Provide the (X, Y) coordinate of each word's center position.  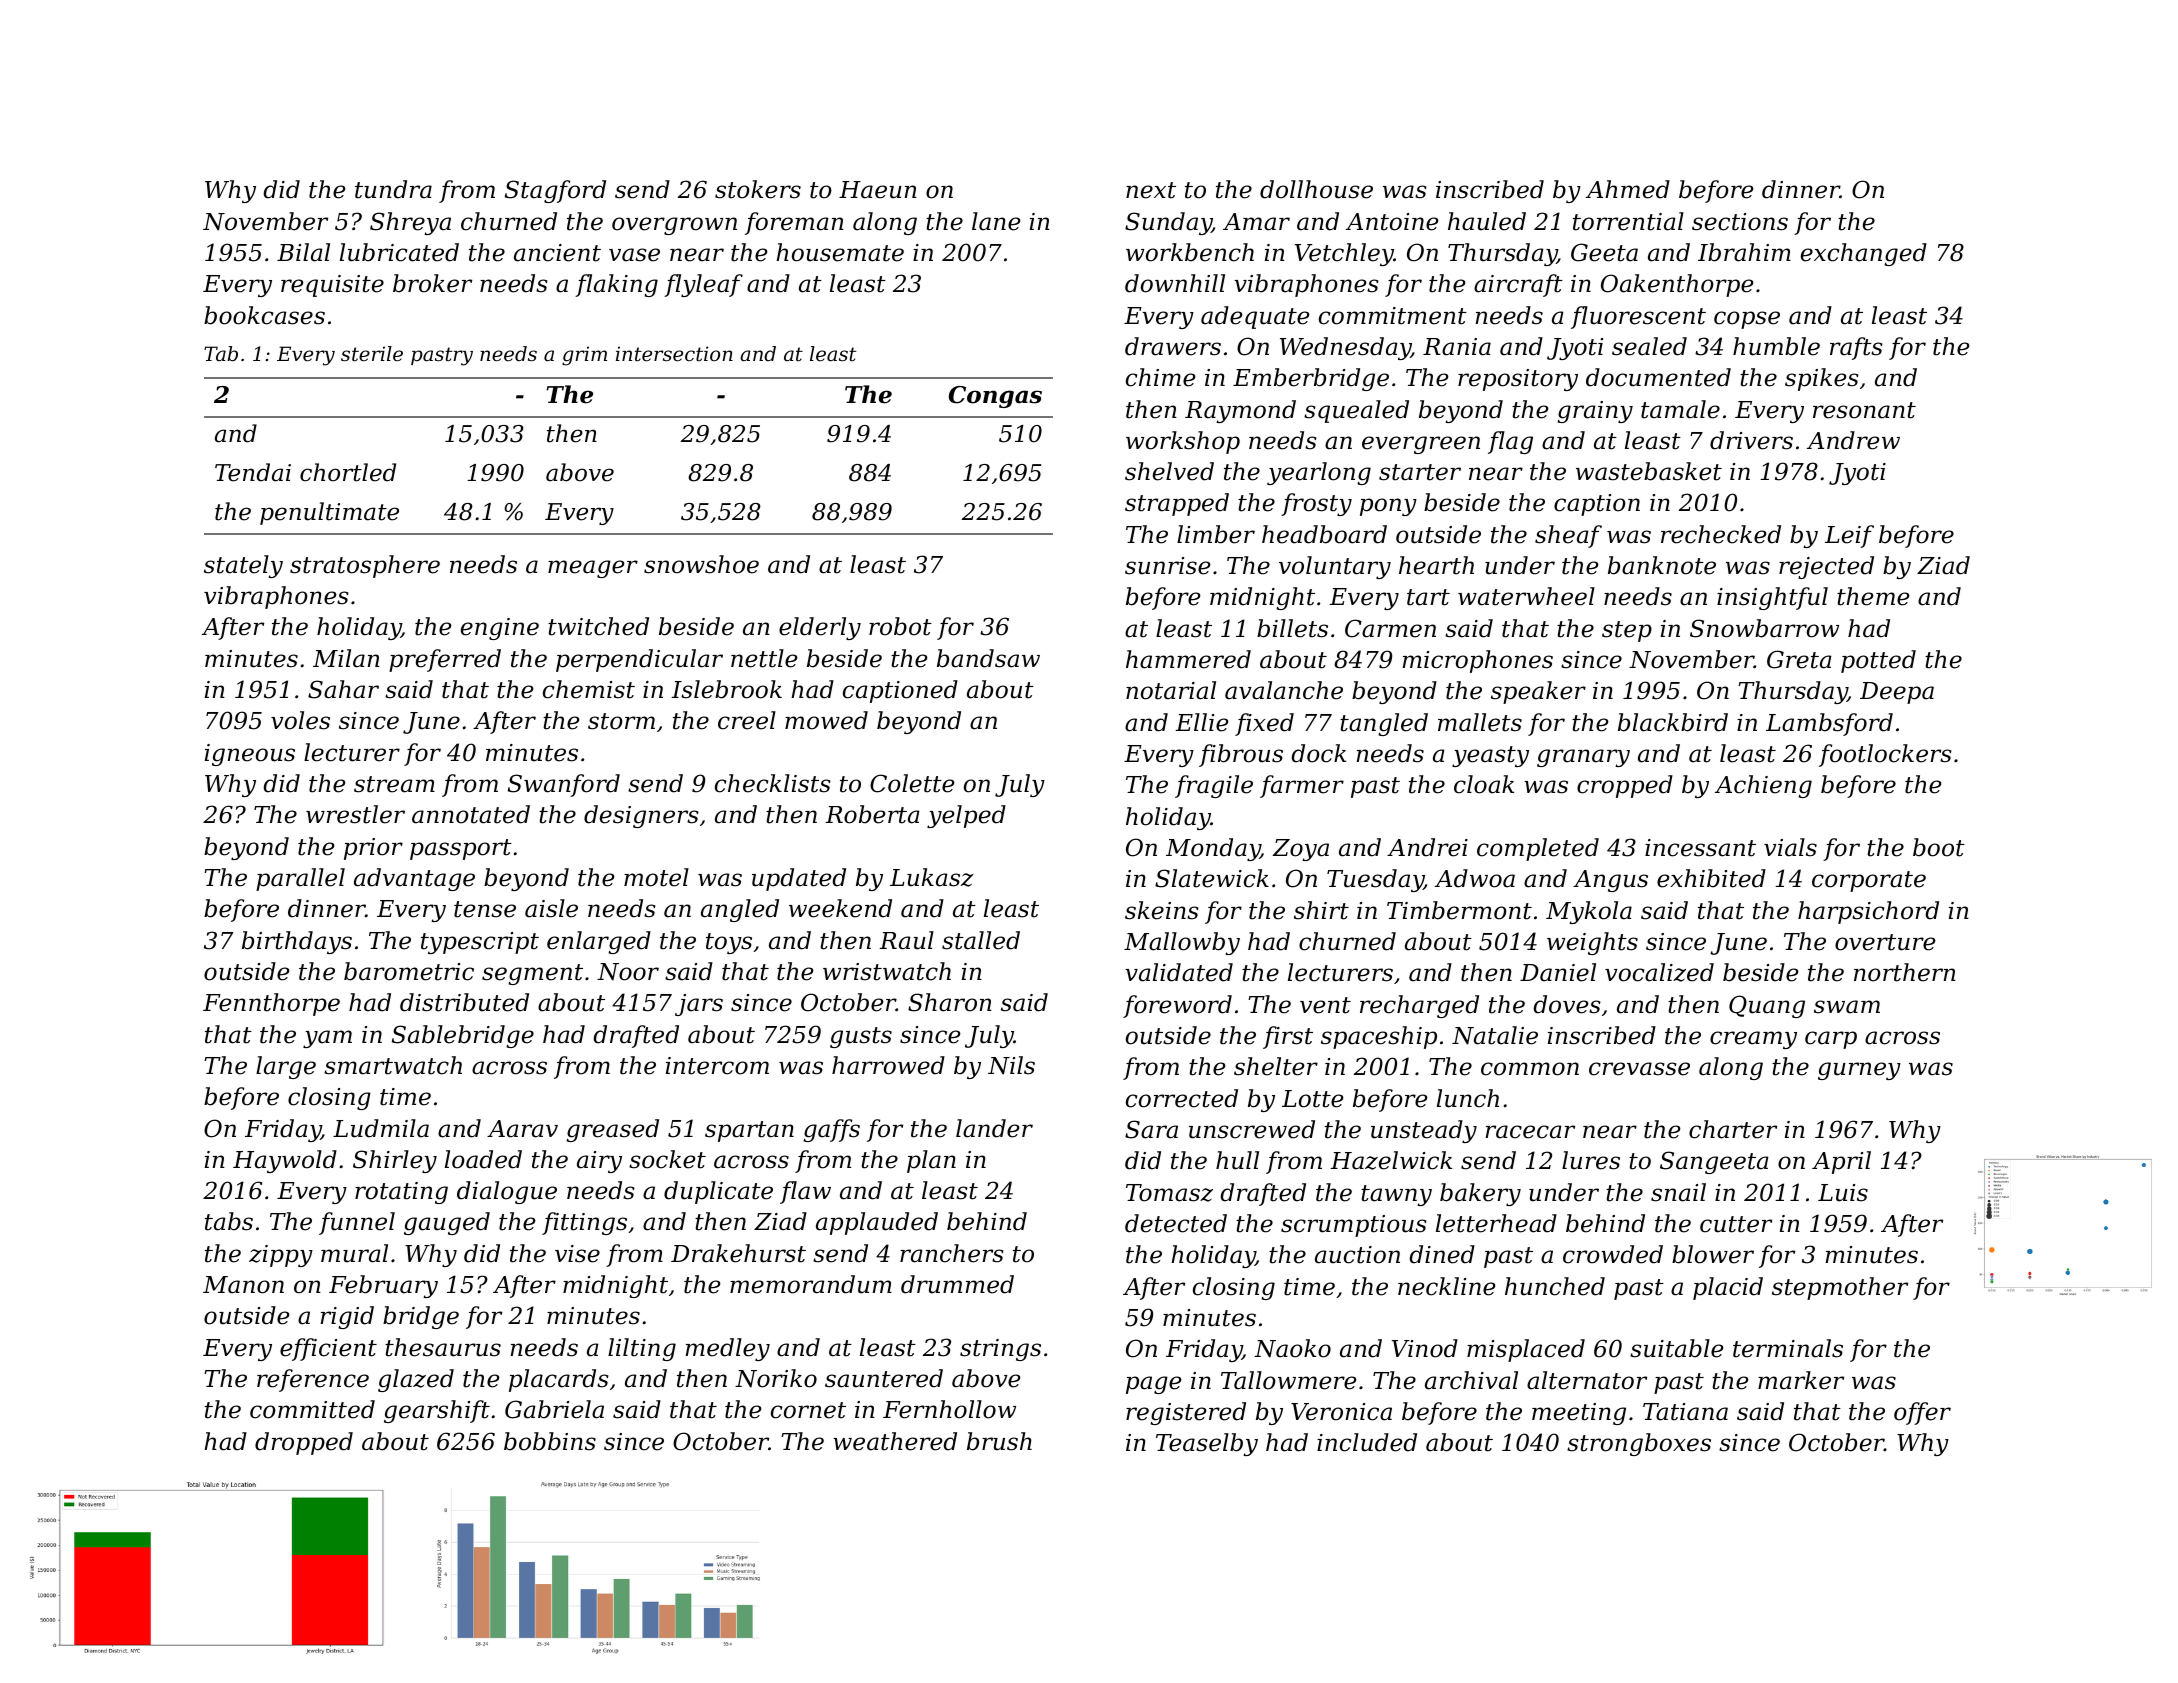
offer (1922, 1413)
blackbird (1673, 722)
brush (999, 1441)
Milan (346, 658)
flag (1510, 442)
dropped (304, 1443)
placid (1728, 1288)
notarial (1171, 690)
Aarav (522, 1129)
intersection (674, 354)
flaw (805, 1192)
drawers (1173, 346)
